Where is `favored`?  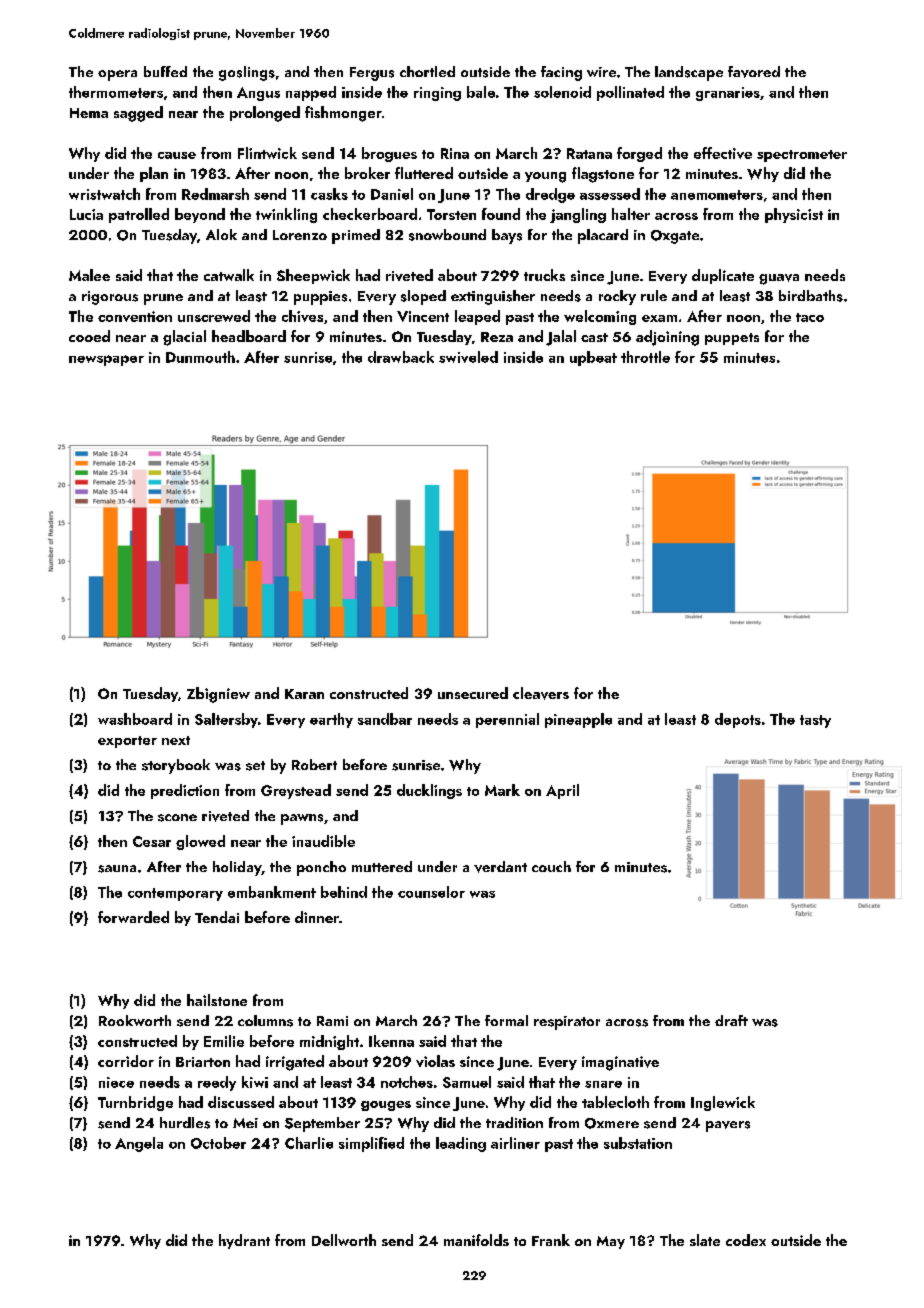 favored is located at coordinates (754, 72).
